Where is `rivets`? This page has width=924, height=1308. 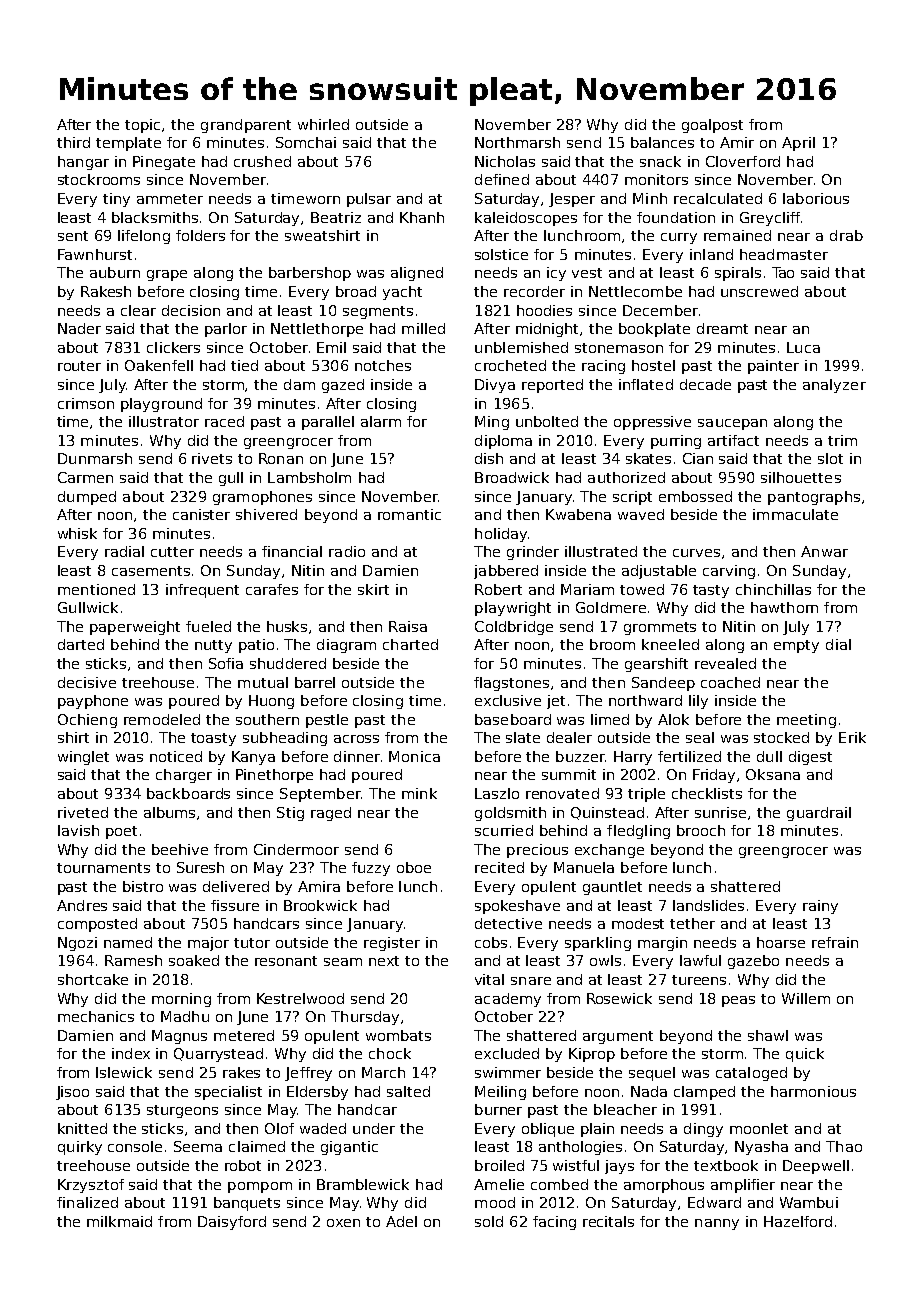 rivets is located at coordinates (212, 458).
